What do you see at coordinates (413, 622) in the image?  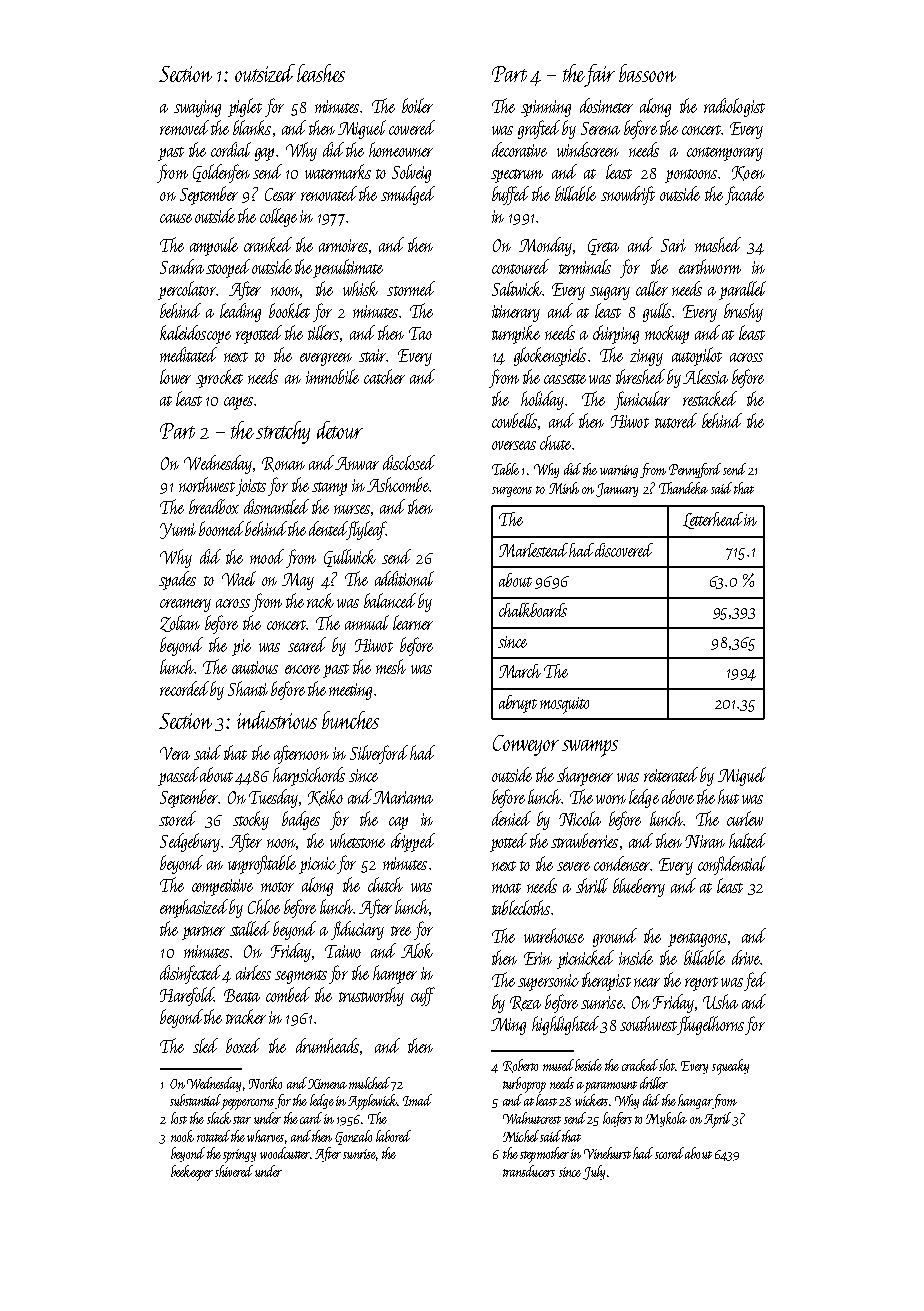 I see `learner` at bounding box center [413, 622].
